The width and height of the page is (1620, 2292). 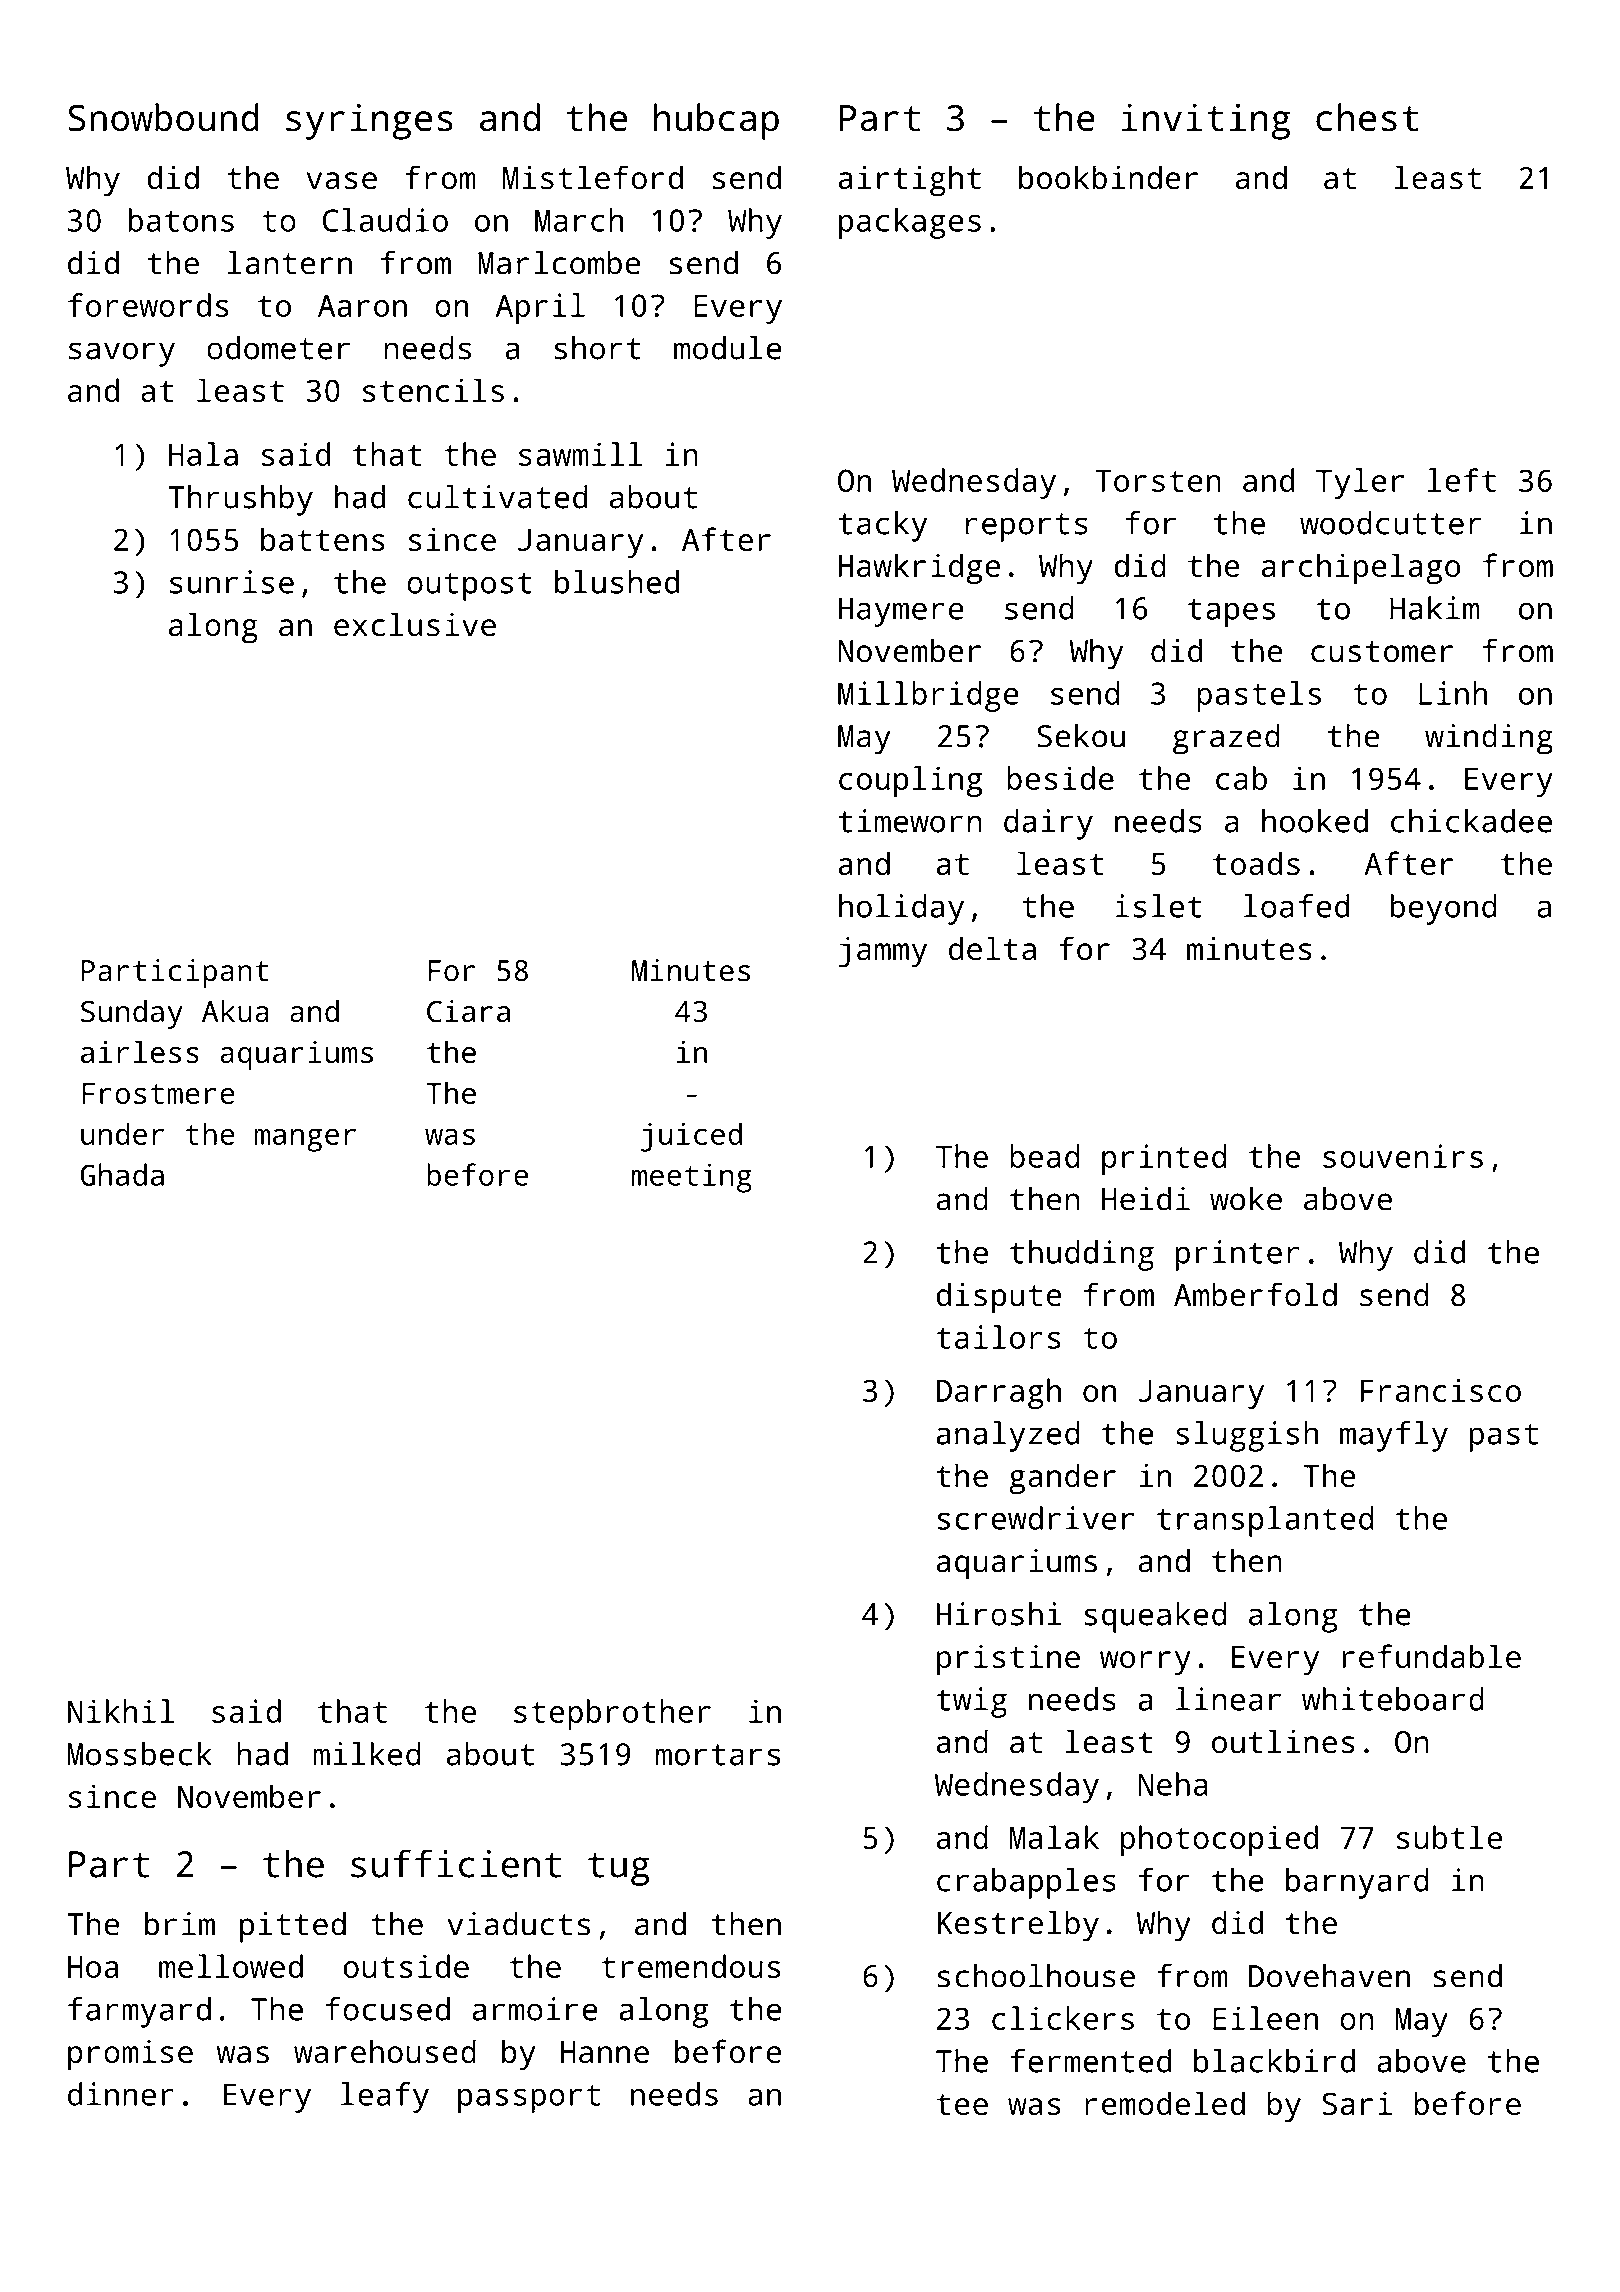 I want to click on Francisco, so click(x=1441, y=1390).
